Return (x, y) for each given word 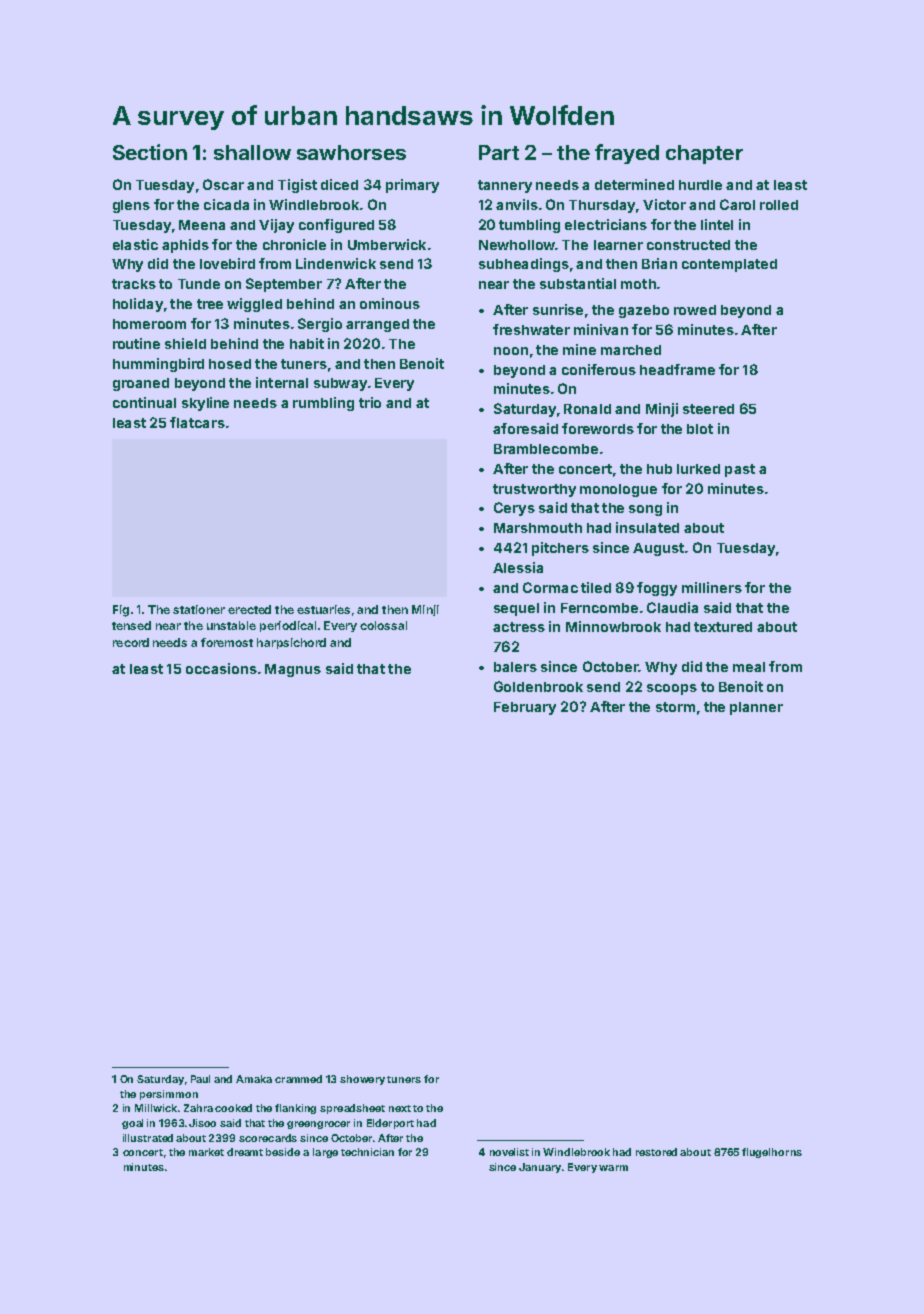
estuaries (323, 609)
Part (499, 152)
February (525, 708)
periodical (288, 626)
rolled (779, 205)
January (540, 1168)
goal (132, 1124)
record (131, 642)
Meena (202, 225)
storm (675, 707)
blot (700, 429)
